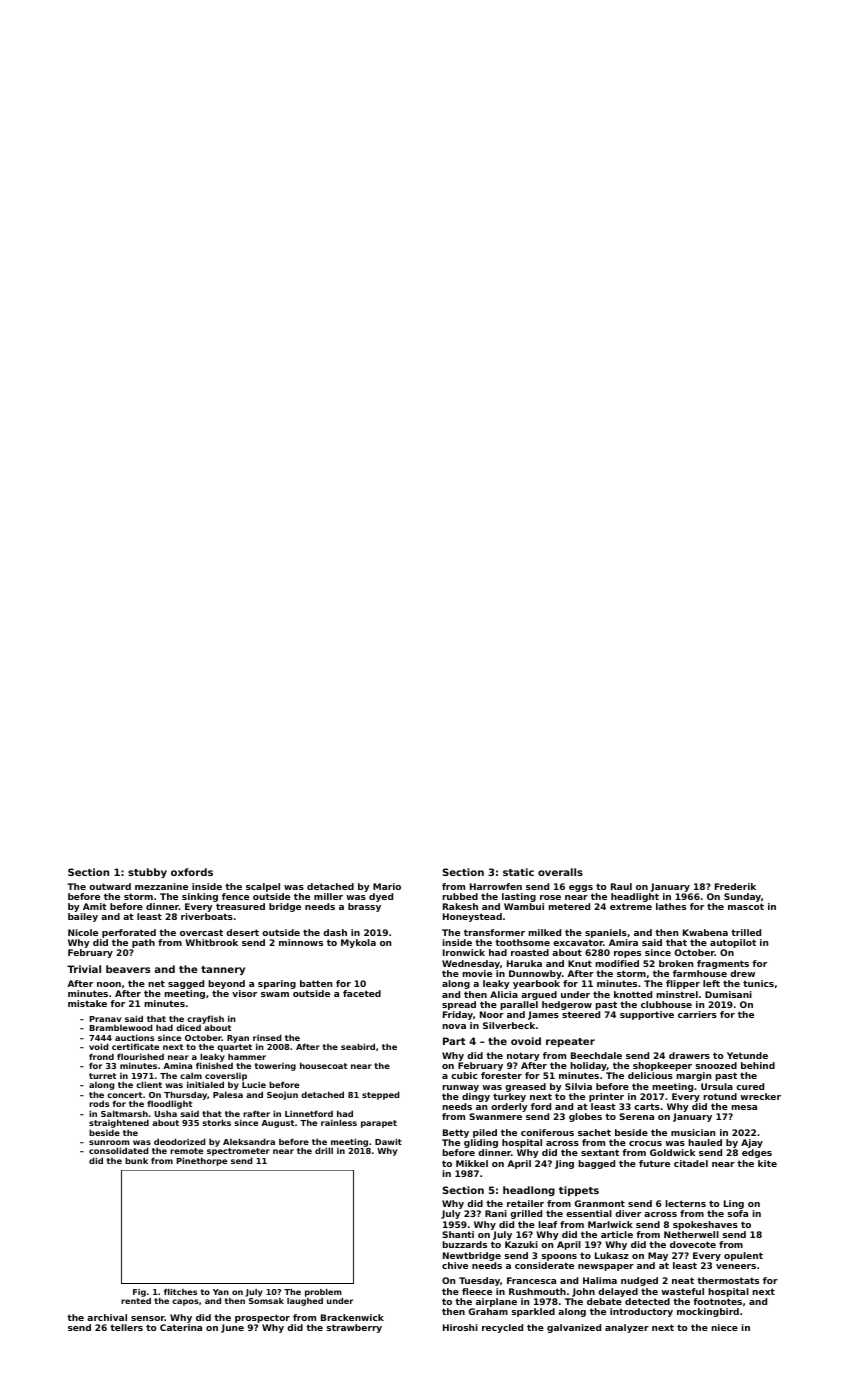  What do you see at coordinates (387, 886) in the page?
I see `Mario` at bounding box center [387, 886].
